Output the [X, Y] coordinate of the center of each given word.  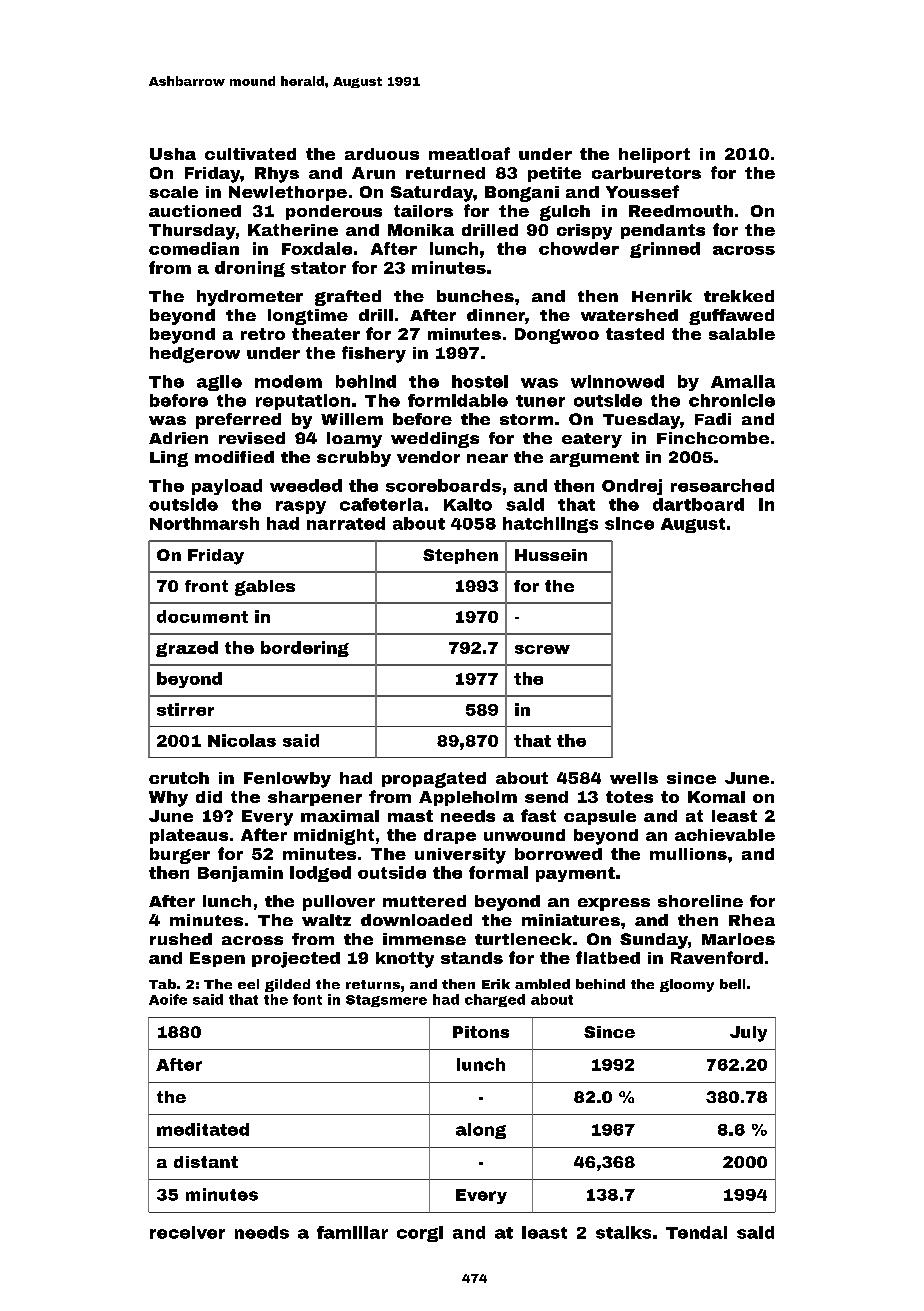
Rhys [277, 175]
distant [206, 1162]
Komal [716, 797]
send [546, 797]
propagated [434, 780]
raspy [301, 507]
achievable [725, 835]
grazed [187, 649]
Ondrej [632, 487]
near [487, 458]
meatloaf [469, 153]
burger [180, 856]
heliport [654, 155]
